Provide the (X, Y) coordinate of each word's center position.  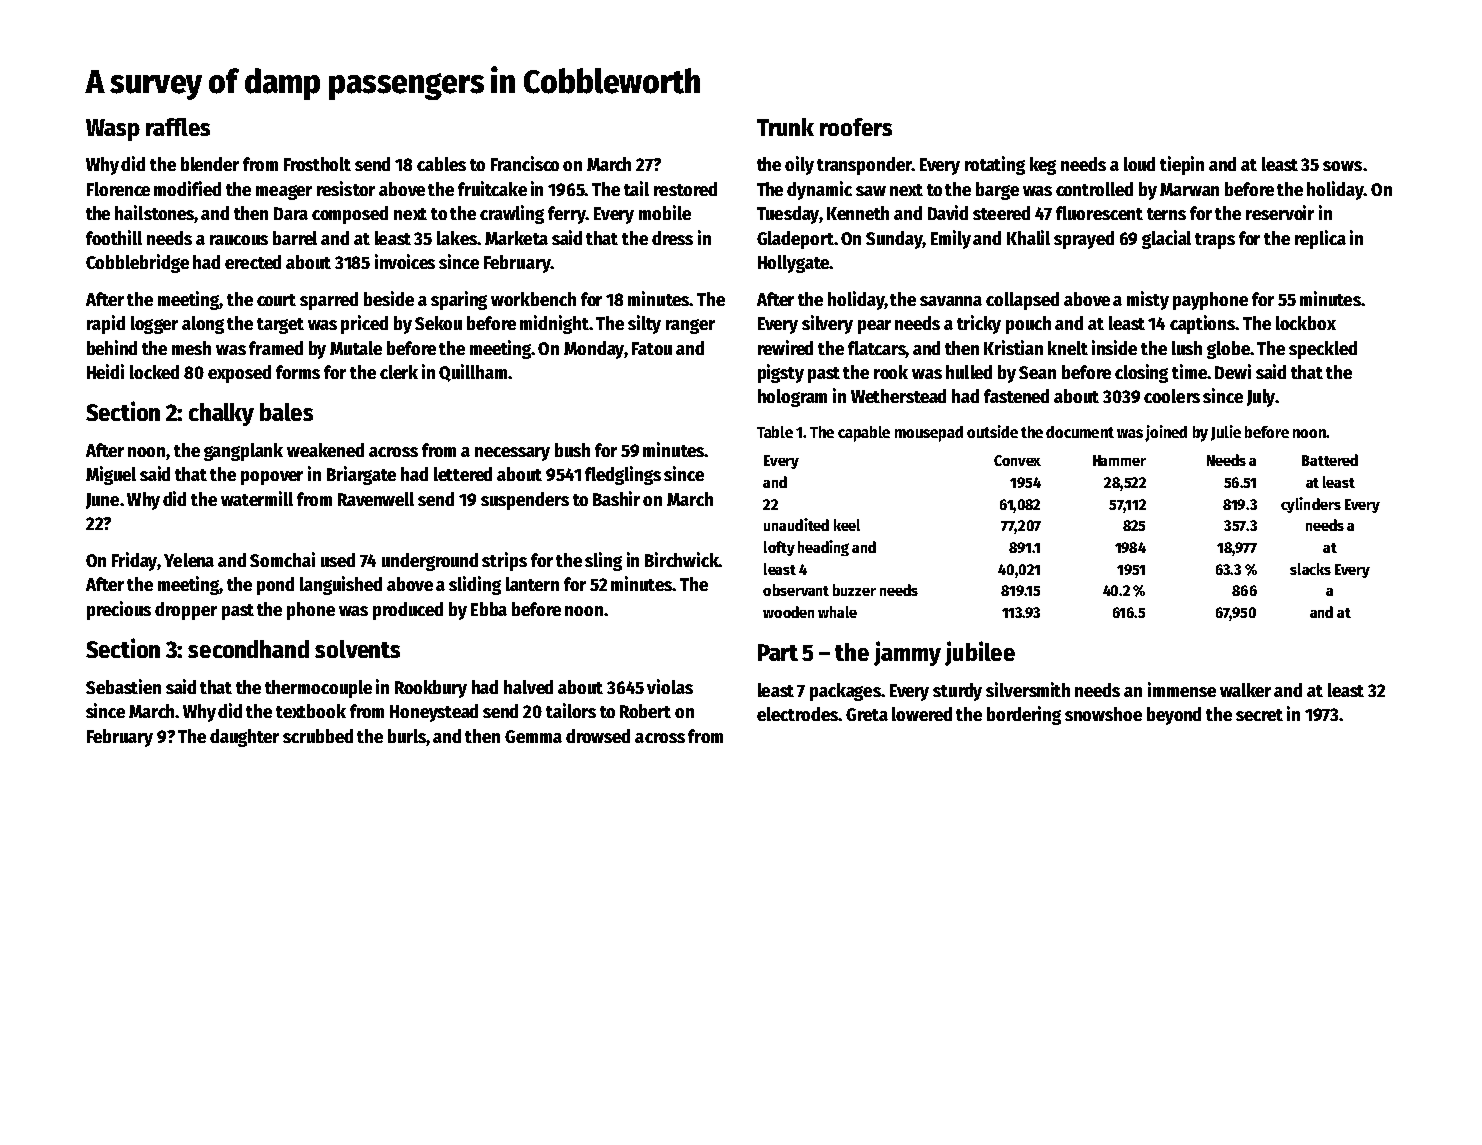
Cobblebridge (137, 263)
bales (286, 412)
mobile (665, 212)
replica (1320, 239)
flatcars (877, 348)
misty (1148, 300)
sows (1342, 166)
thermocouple (318, 689)
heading (823, 548)
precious (119, 610)
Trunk (785, 127)
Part (778, 652)
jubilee (980, 653)
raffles (178, 127)
